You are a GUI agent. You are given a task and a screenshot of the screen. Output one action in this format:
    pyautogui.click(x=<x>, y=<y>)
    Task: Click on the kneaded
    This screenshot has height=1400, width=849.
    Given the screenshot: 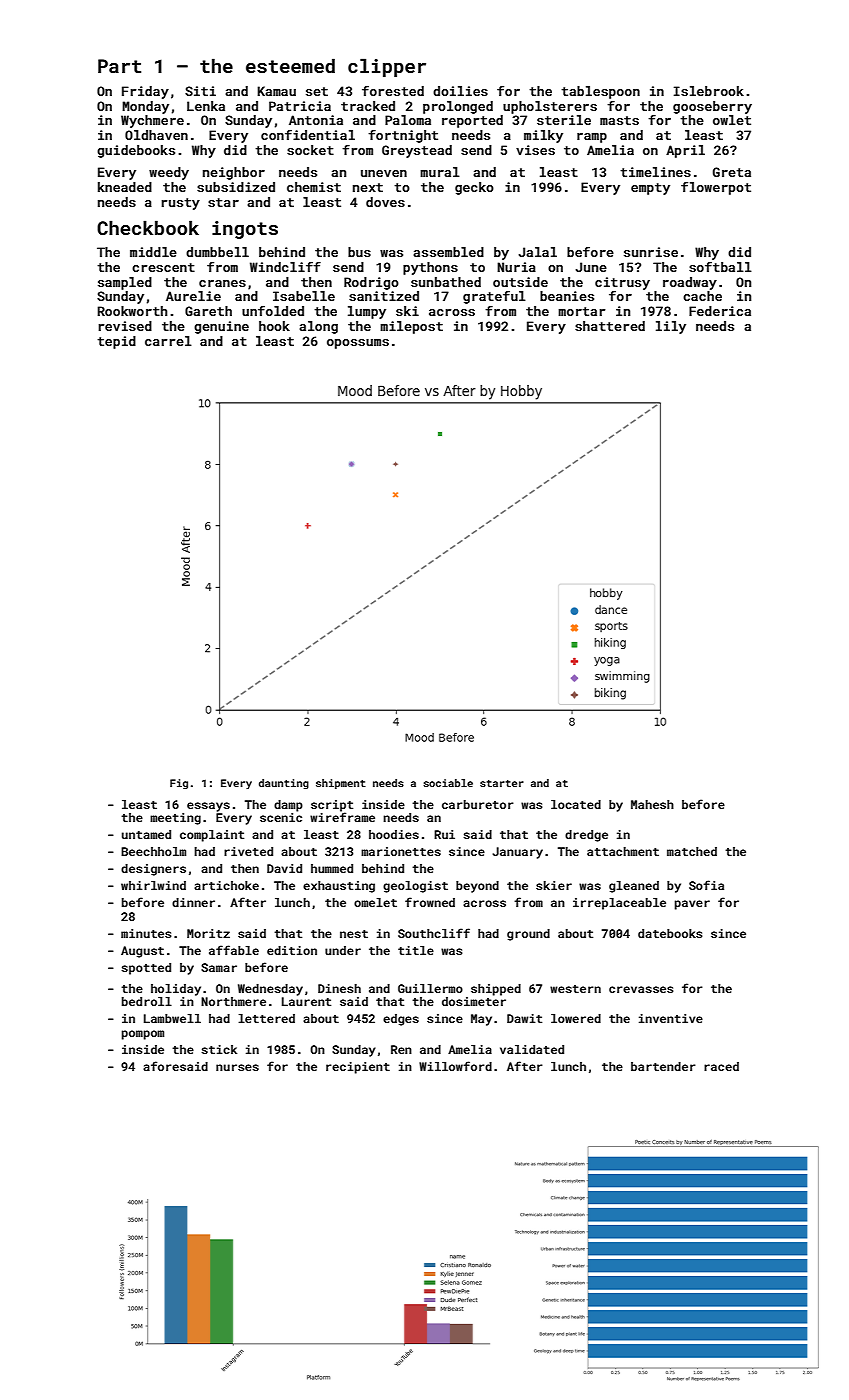 What is the action you would take?
    pyautogui.click(x=125, y=187)
